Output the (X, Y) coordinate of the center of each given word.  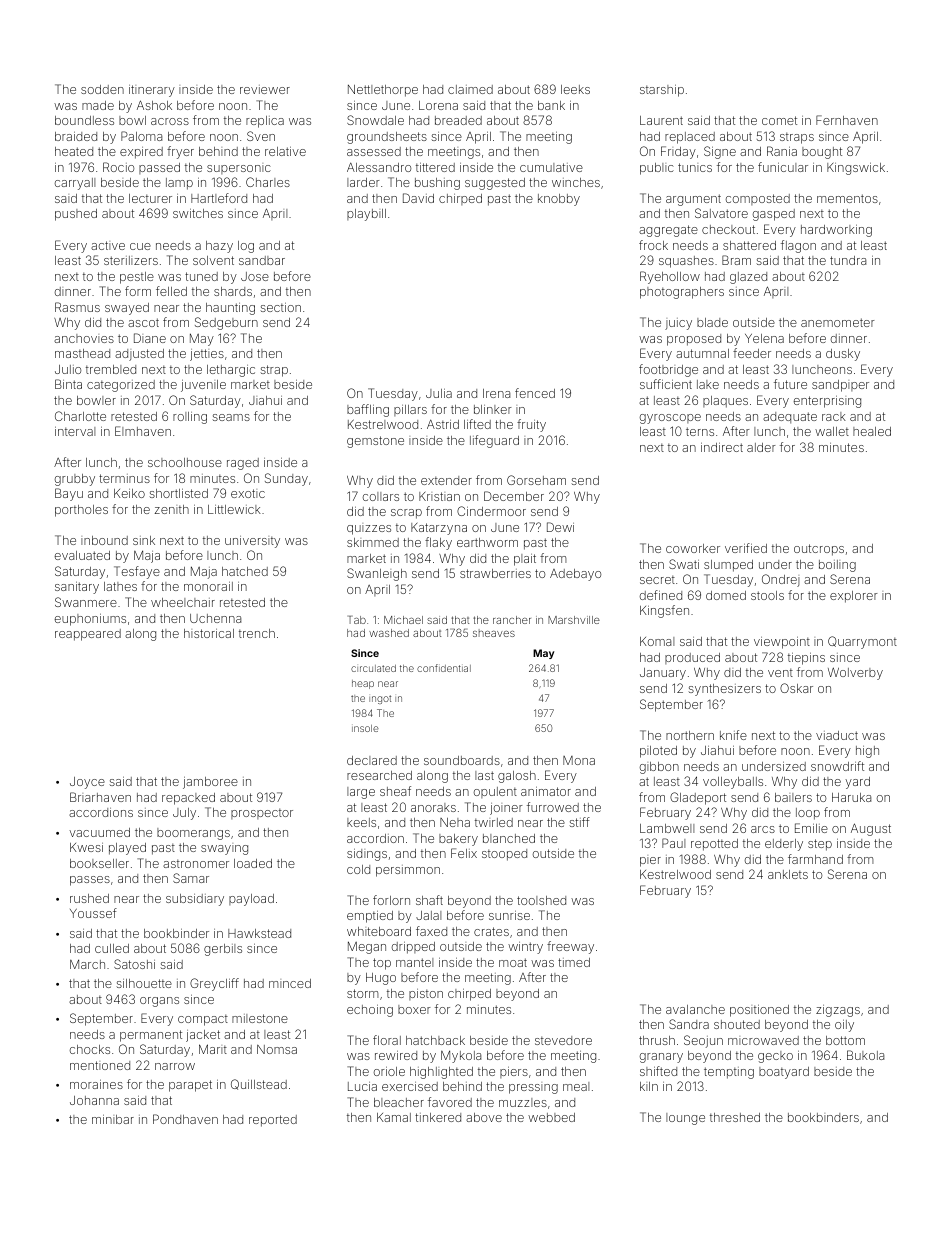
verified (746, 548)
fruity (531, 425)
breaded (458, 120)
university (252, 542)
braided (76, 136)
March (87, 964)
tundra (848, 260)
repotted (714, 845)
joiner (506, 809)
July (184, 814)
